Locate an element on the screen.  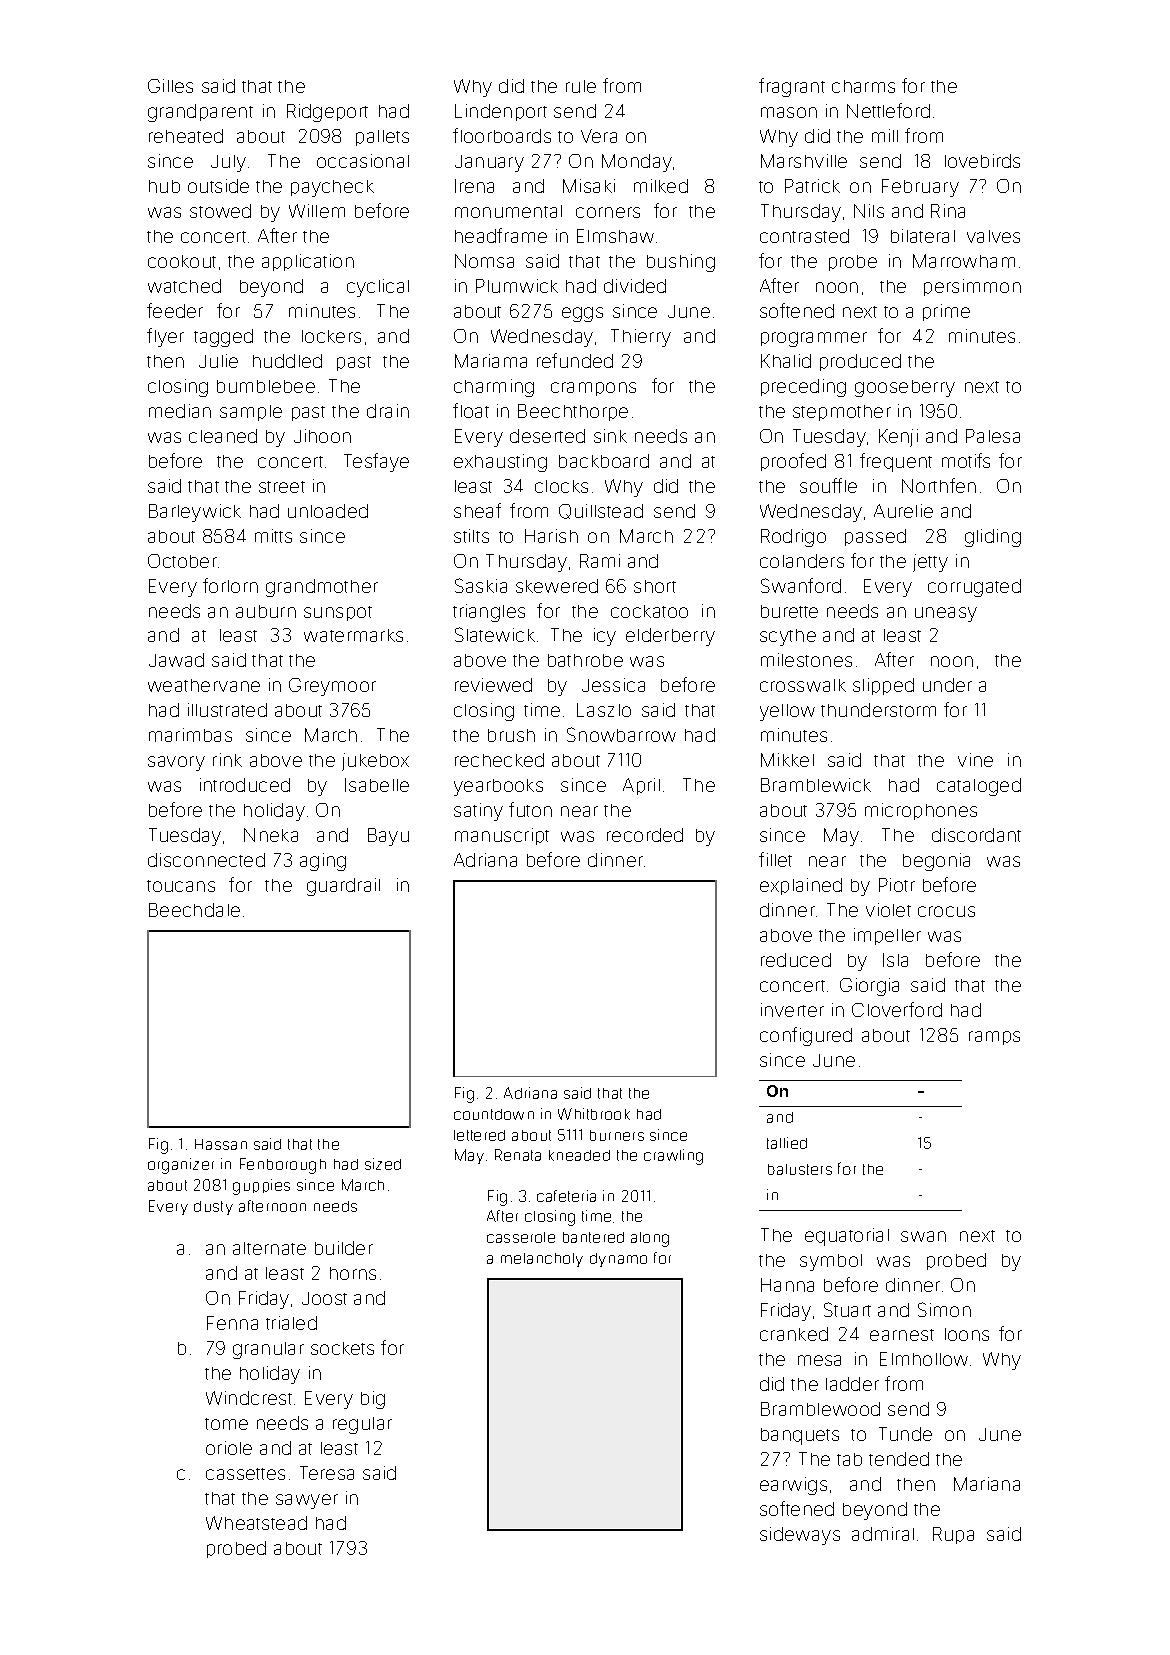
crawling is located at coordinates (673, 1157).
